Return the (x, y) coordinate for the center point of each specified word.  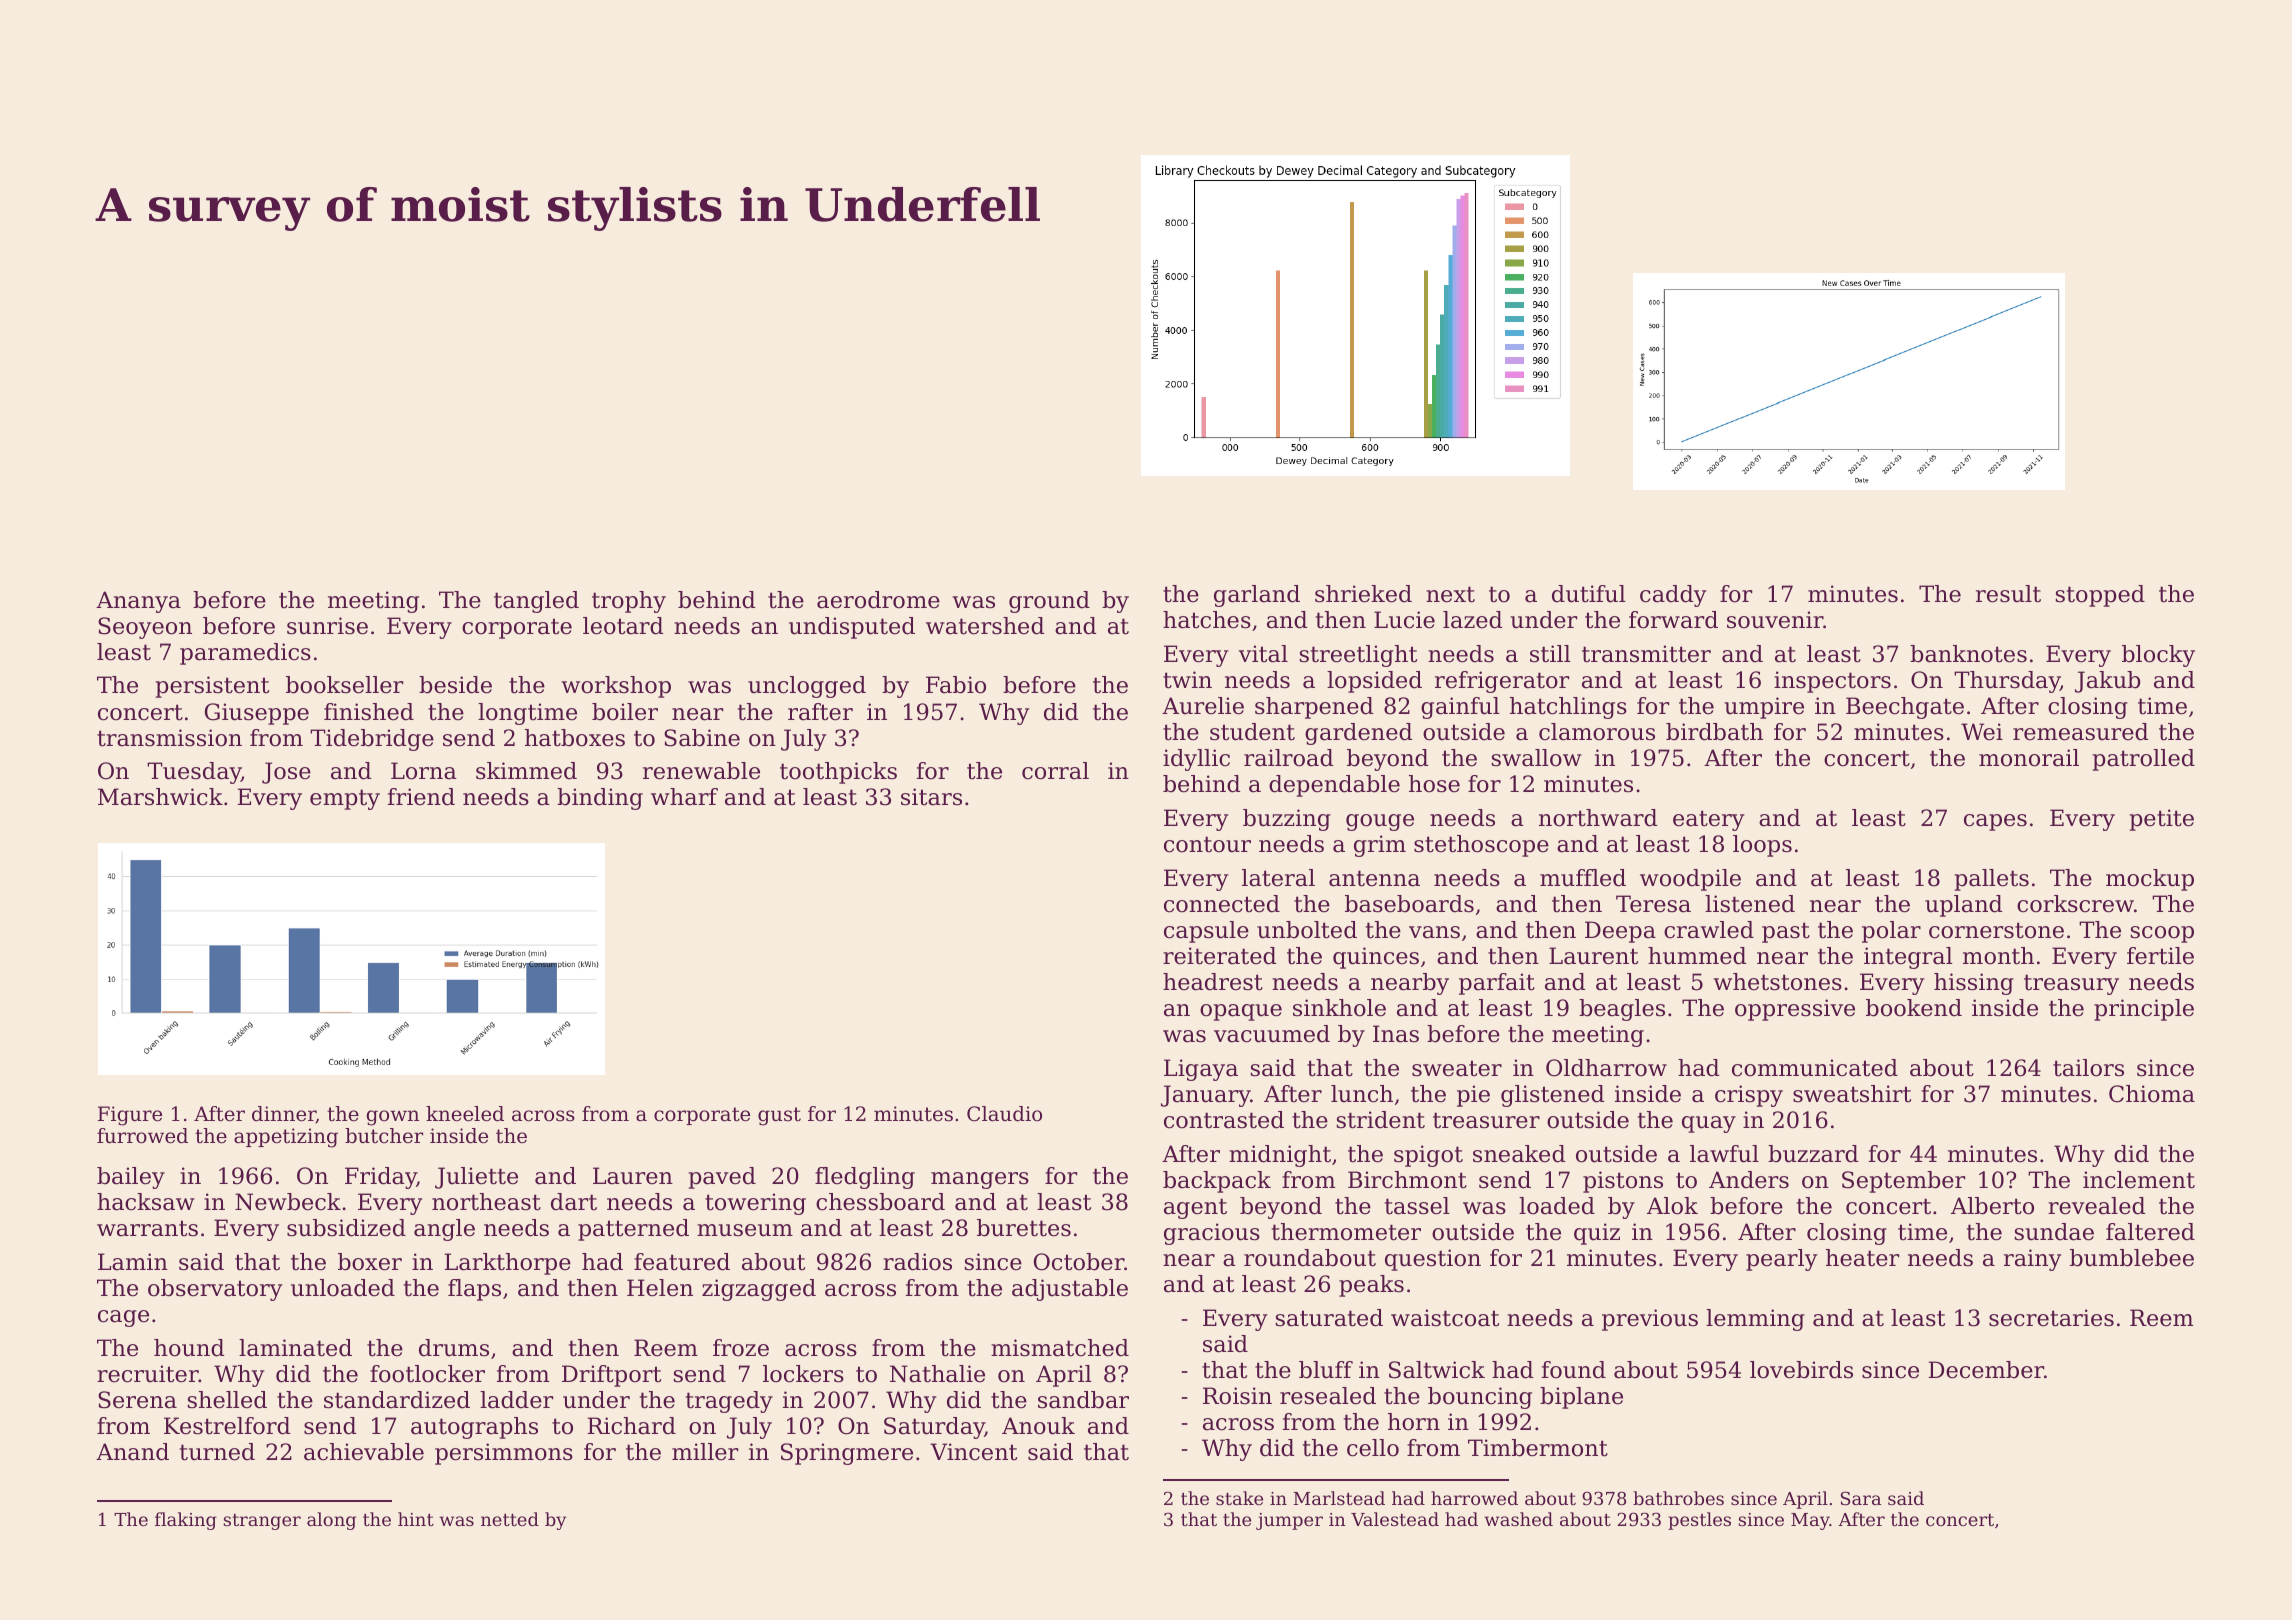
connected (1222, 904)
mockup (2150, 880)
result (2008, 594)
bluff (1326, 1370)
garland (1257, 596)
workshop (616, 687)
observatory (215, 1290)
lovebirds (1801, 1370)
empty (345, 799)
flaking (186, 1521)
